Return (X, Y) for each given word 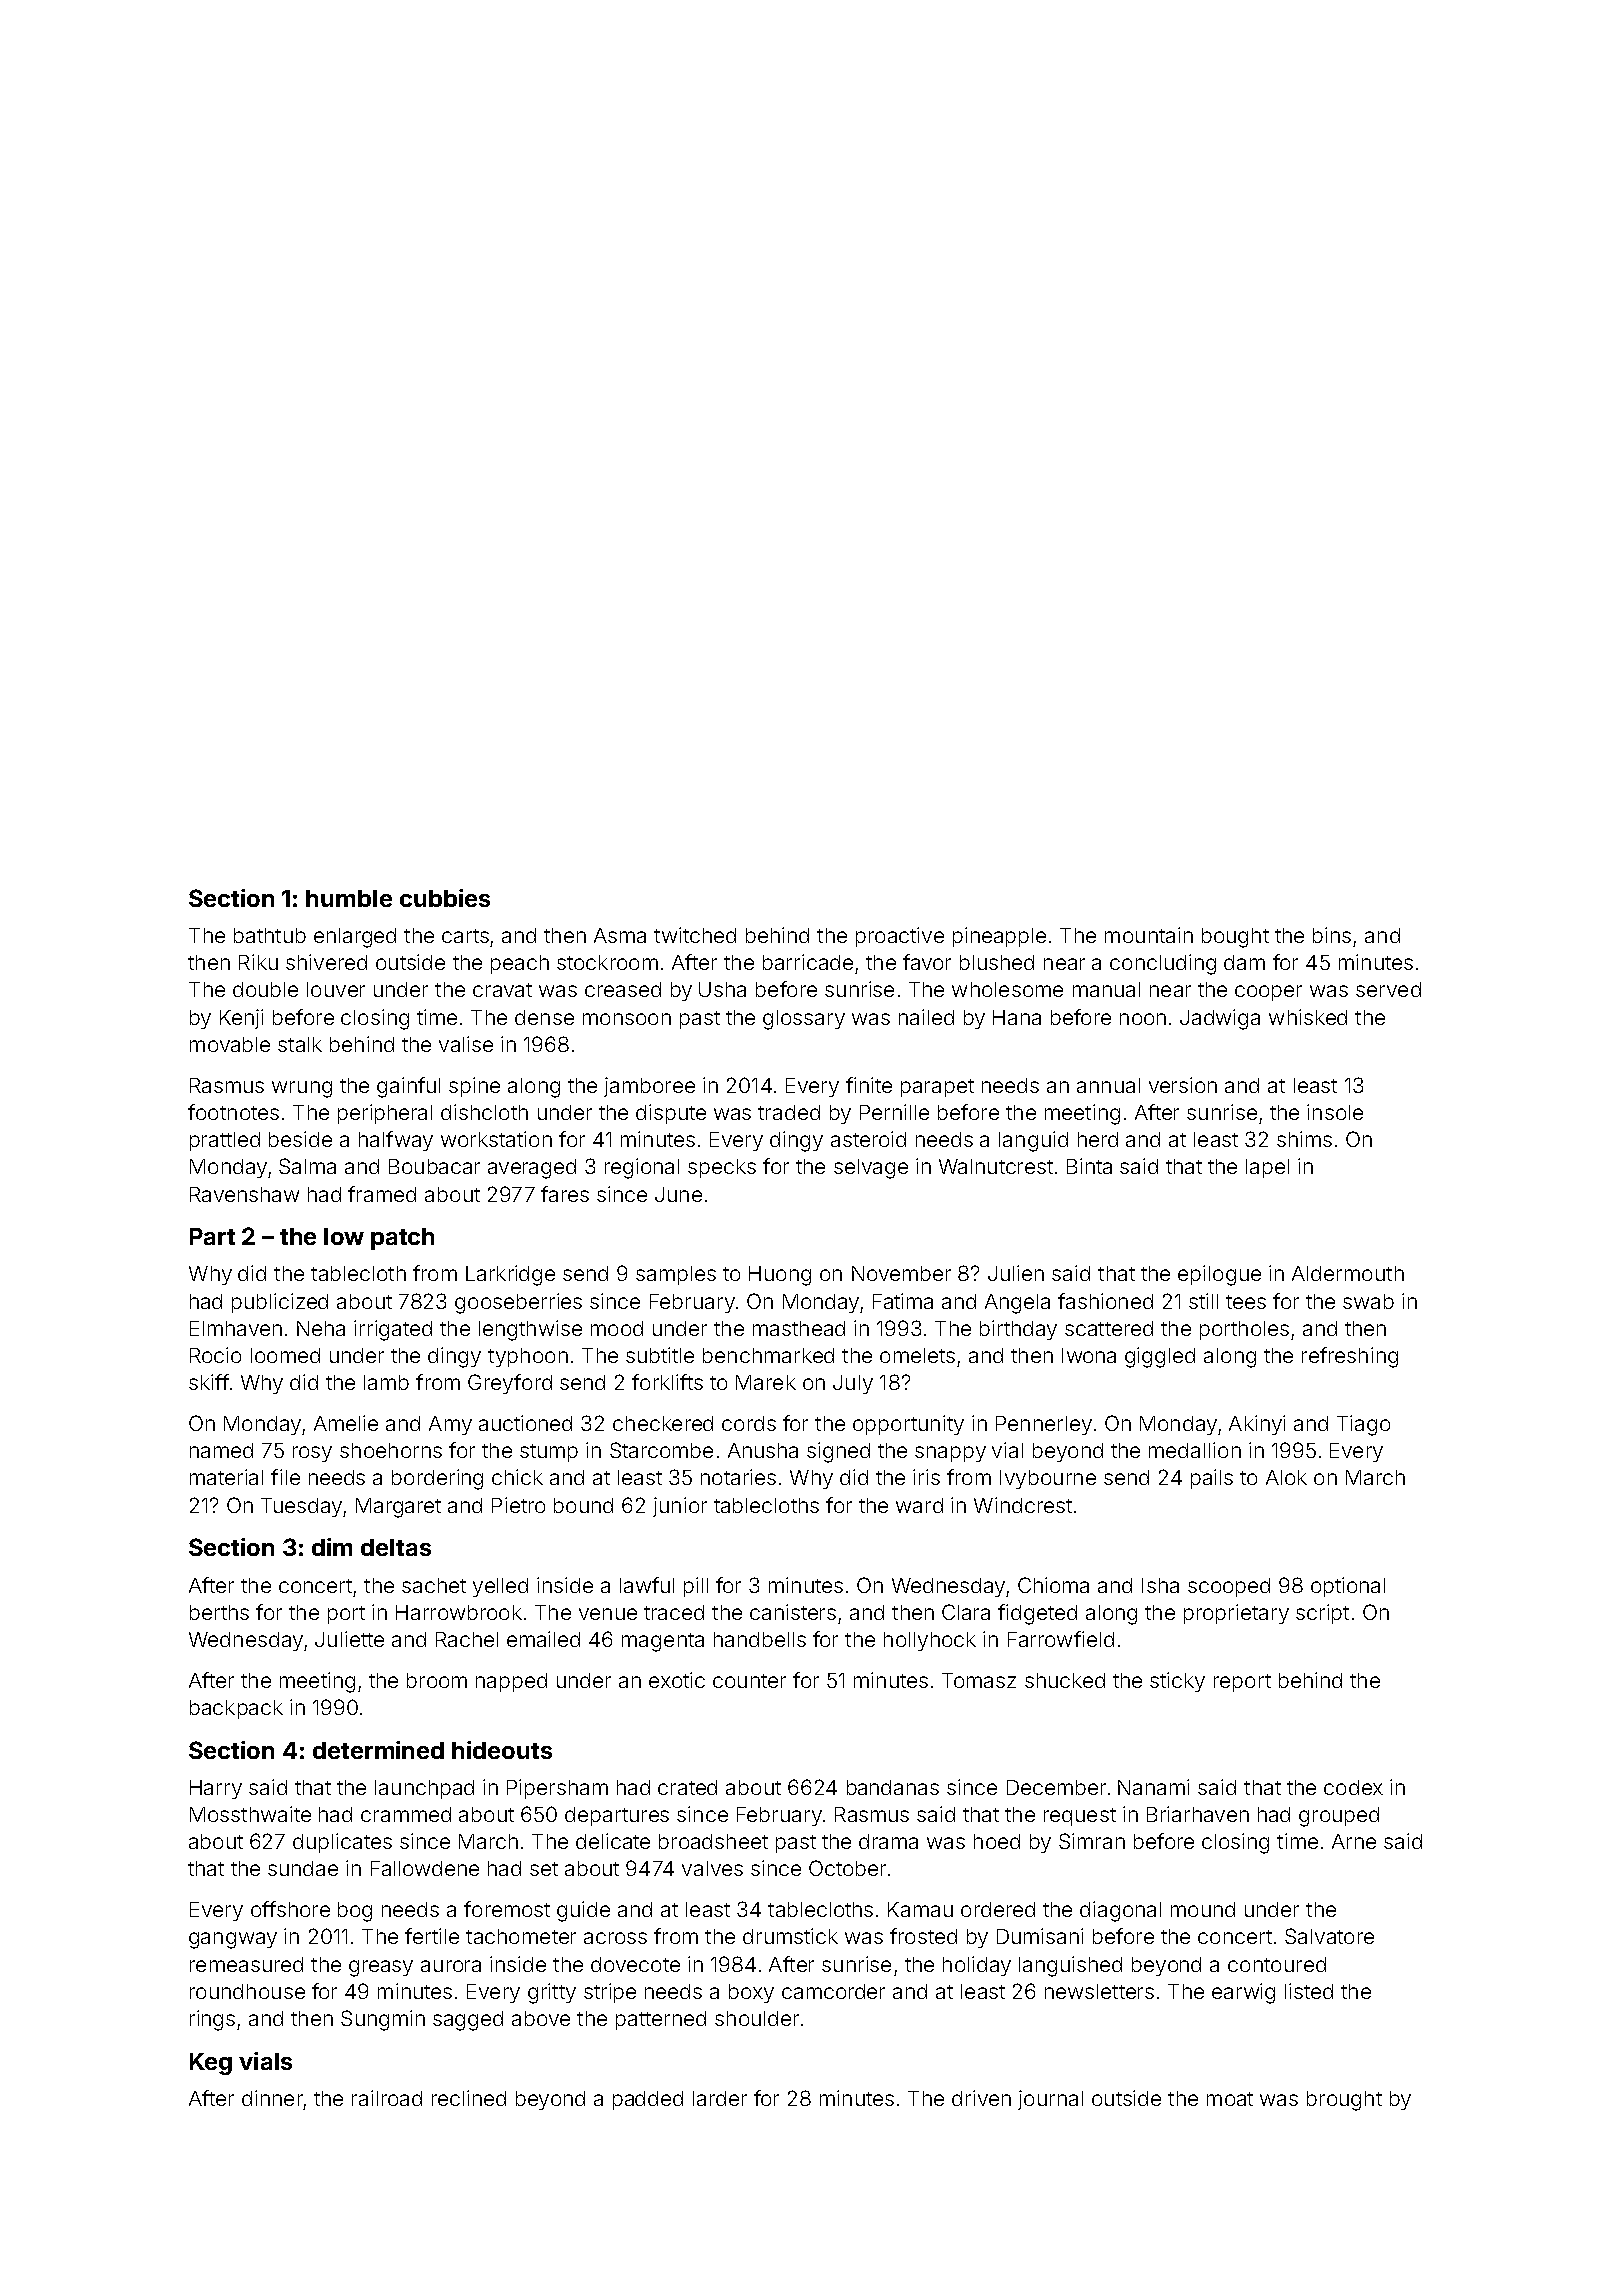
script (1322, 1614)
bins (1332, 935)
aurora (451, 1966)
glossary (804, 1020)
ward (919, 1505)
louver (336, 989)
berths (219, 1612)
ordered (998, 1909)
